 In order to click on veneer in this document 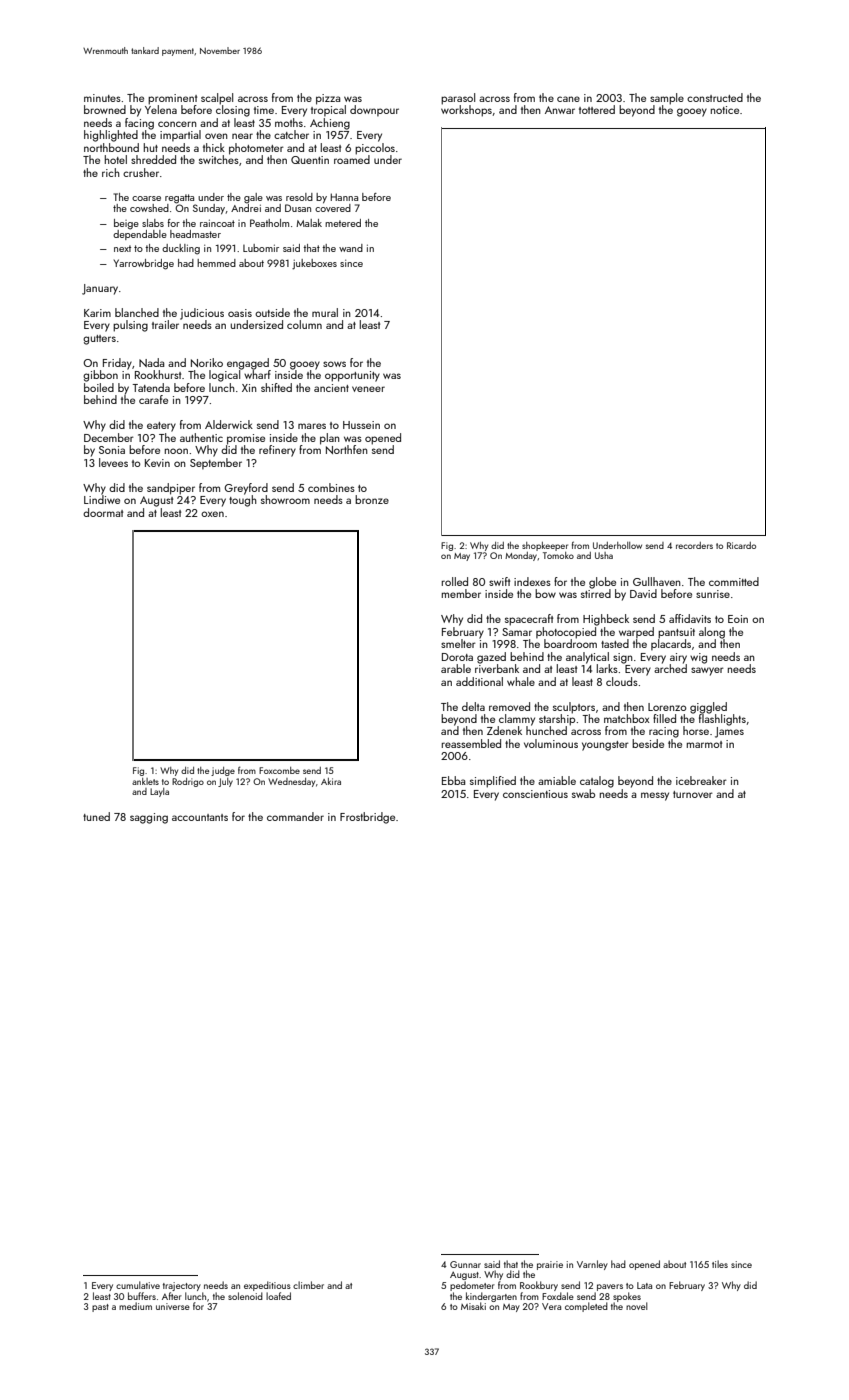, I will do `click(368, 389)`.
